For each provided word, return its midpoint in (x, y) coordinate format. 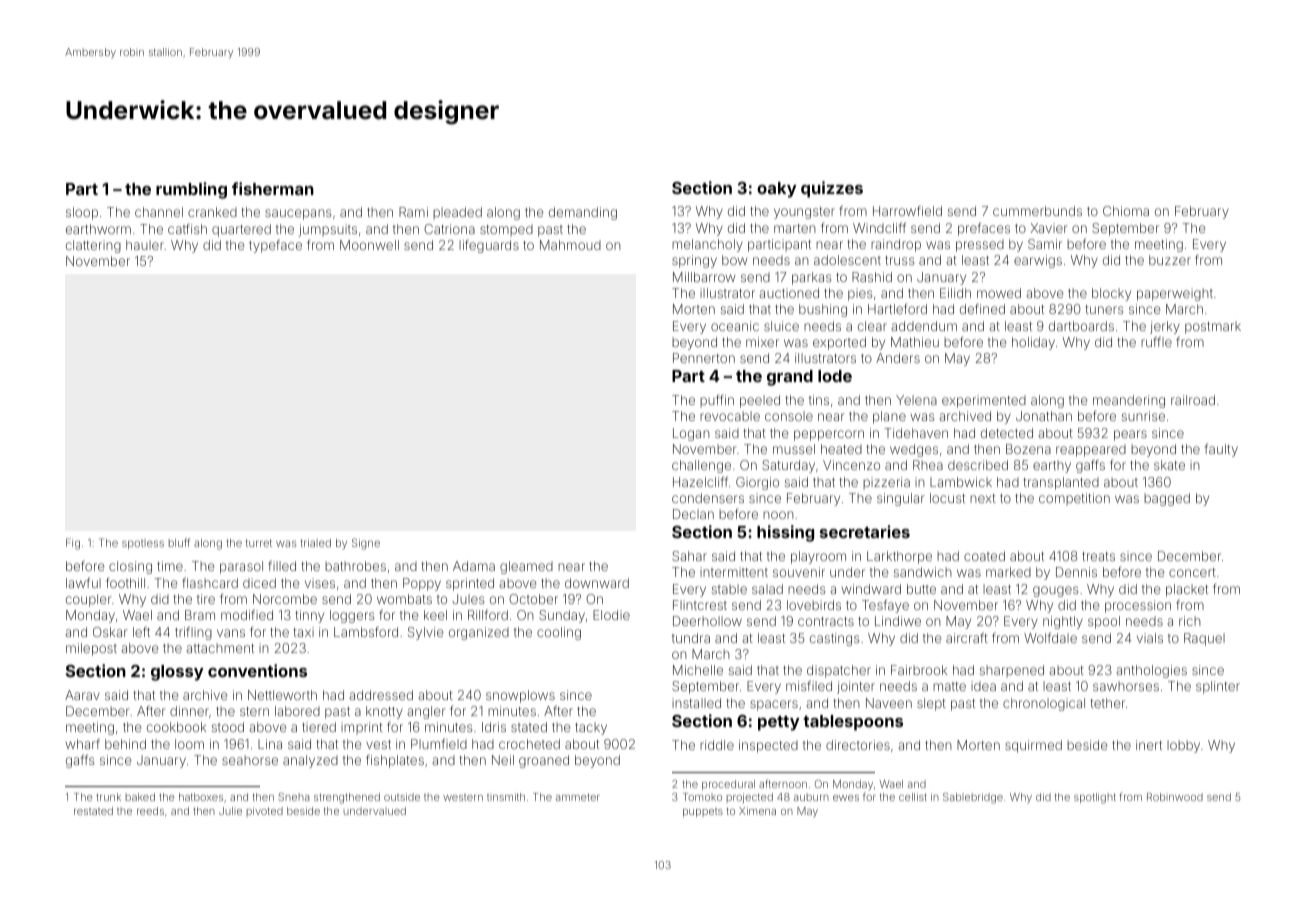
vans (231, 633)
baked (140, 797)
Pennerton (704, 358)
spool (1104, 622)
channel (159, 212)
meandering (1129, 401)
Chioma (1126, 211)
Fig (73, 544)
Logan (691, 434)
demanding (583, 213)
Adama (474, 566)
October (533, 599)
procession (1138, 606)
